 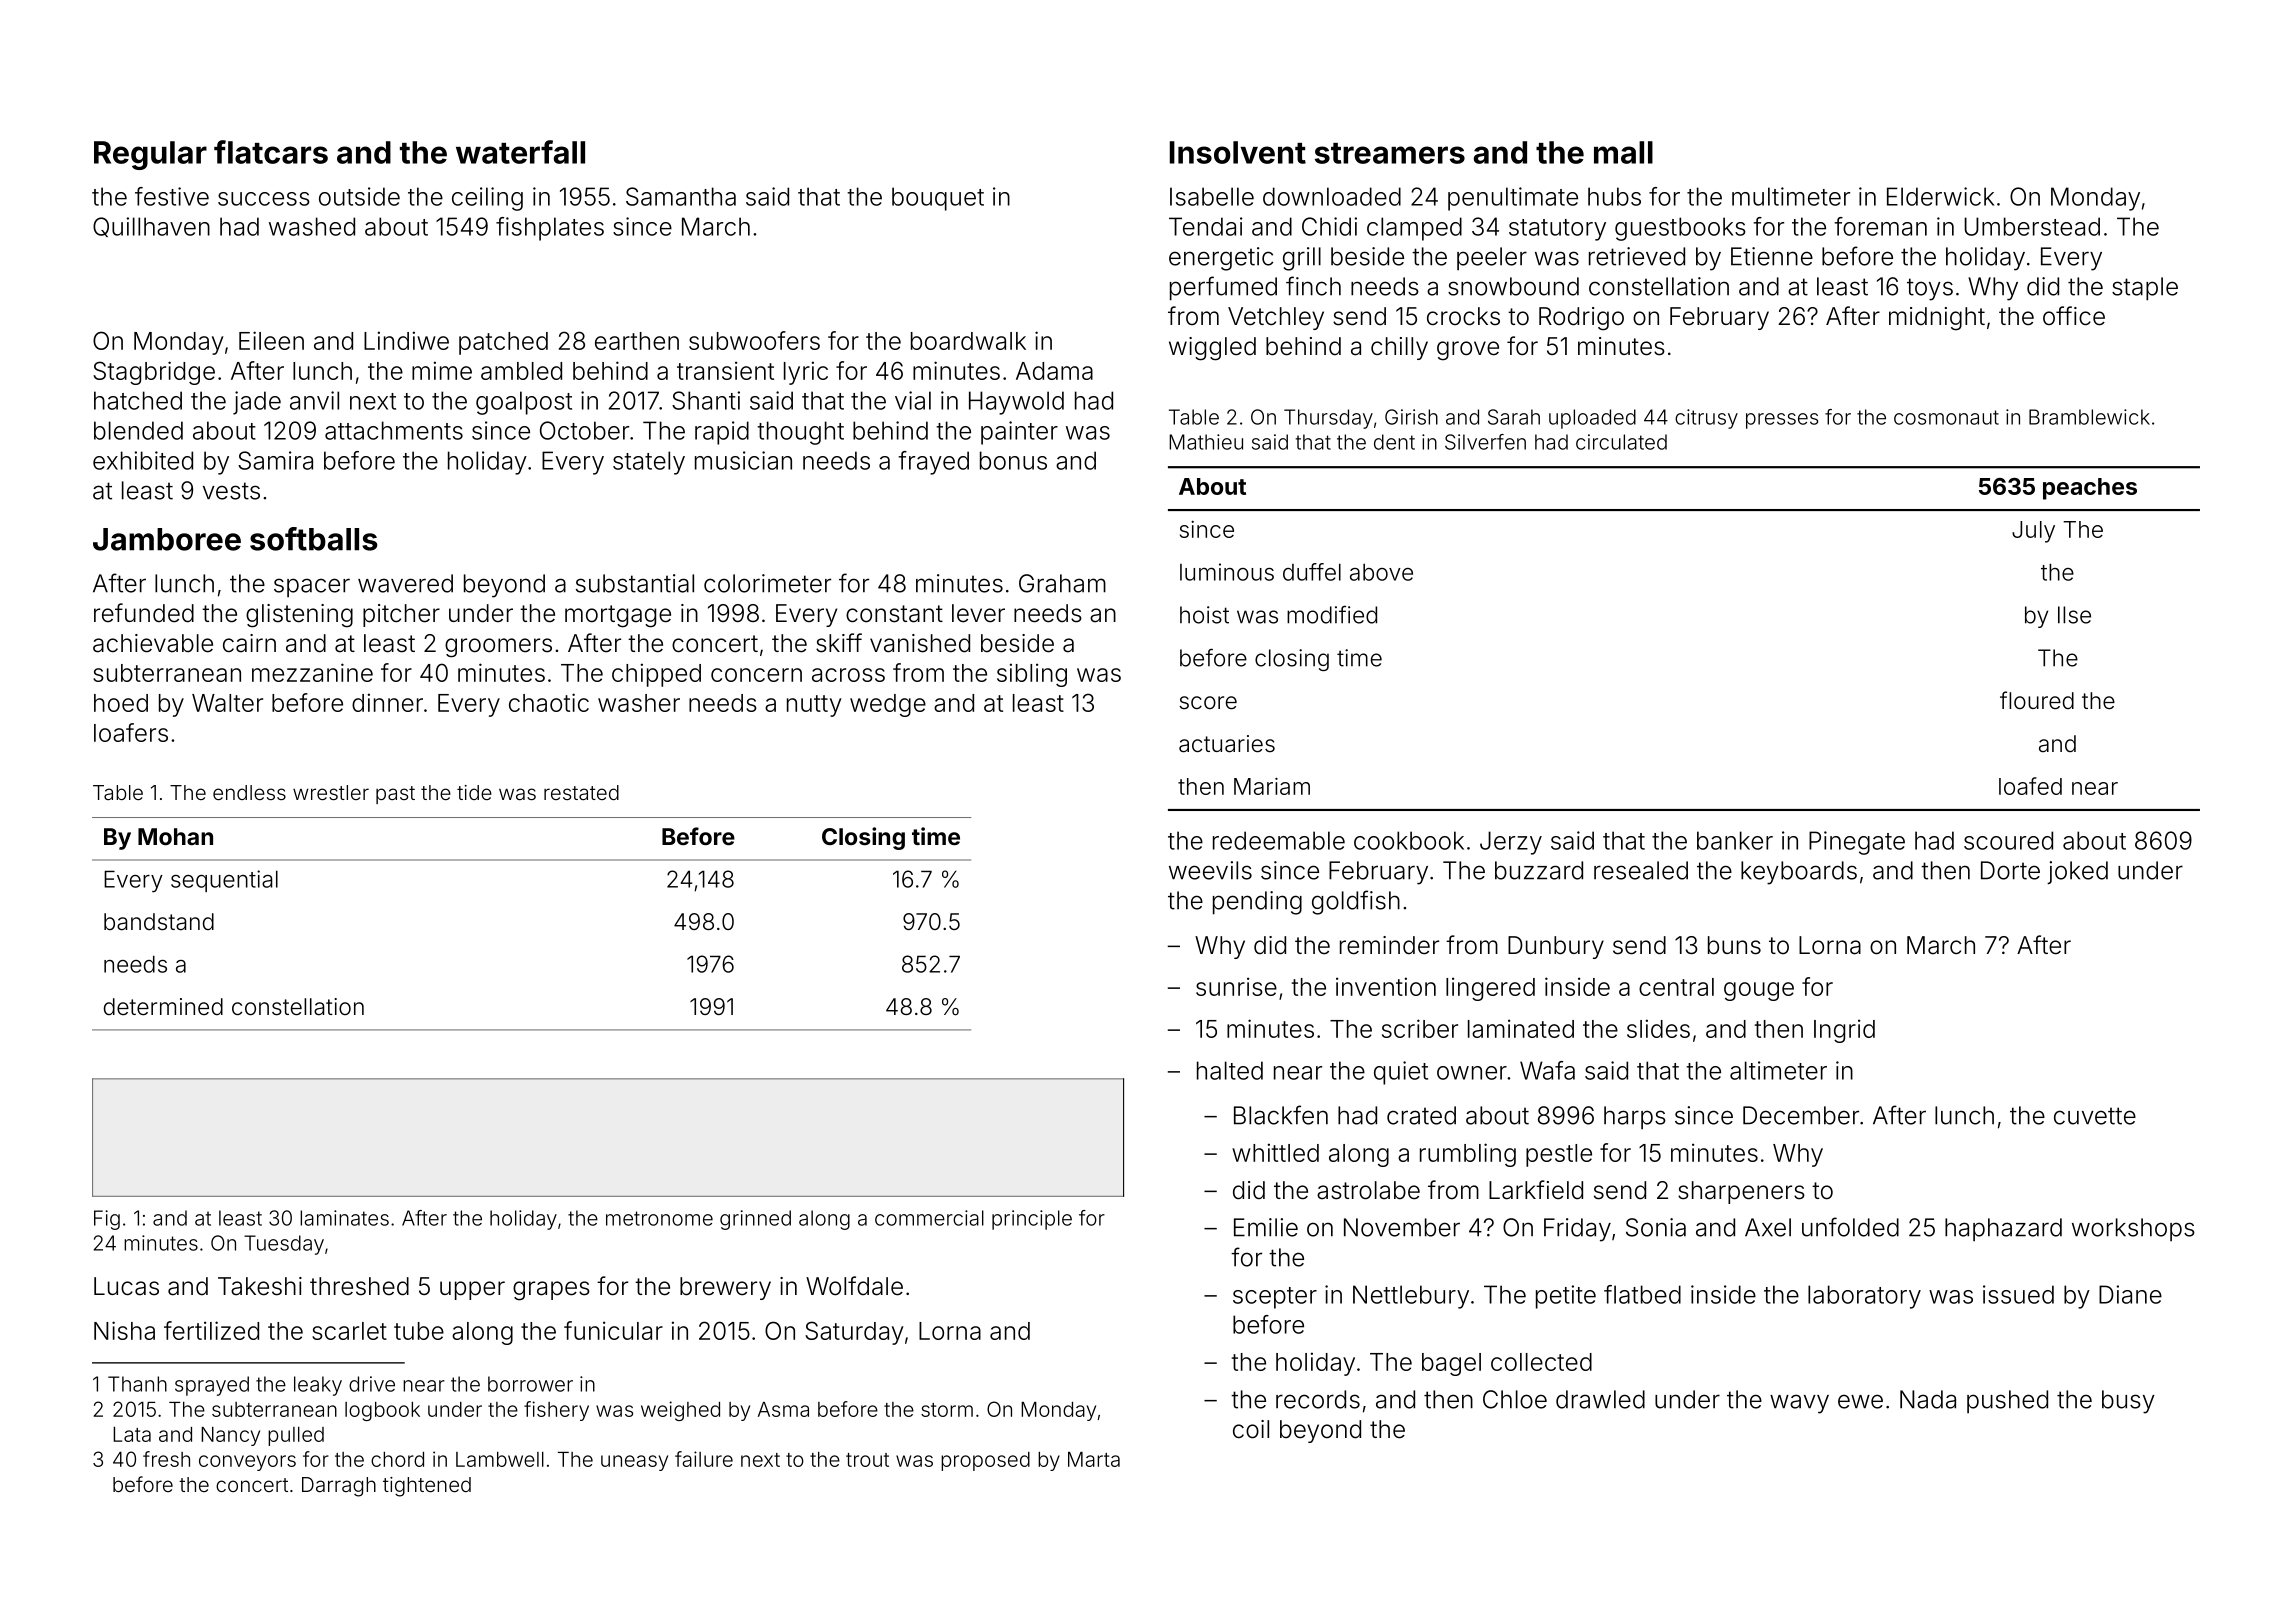 I want to click on trout, so click(x=867, y=1460).
